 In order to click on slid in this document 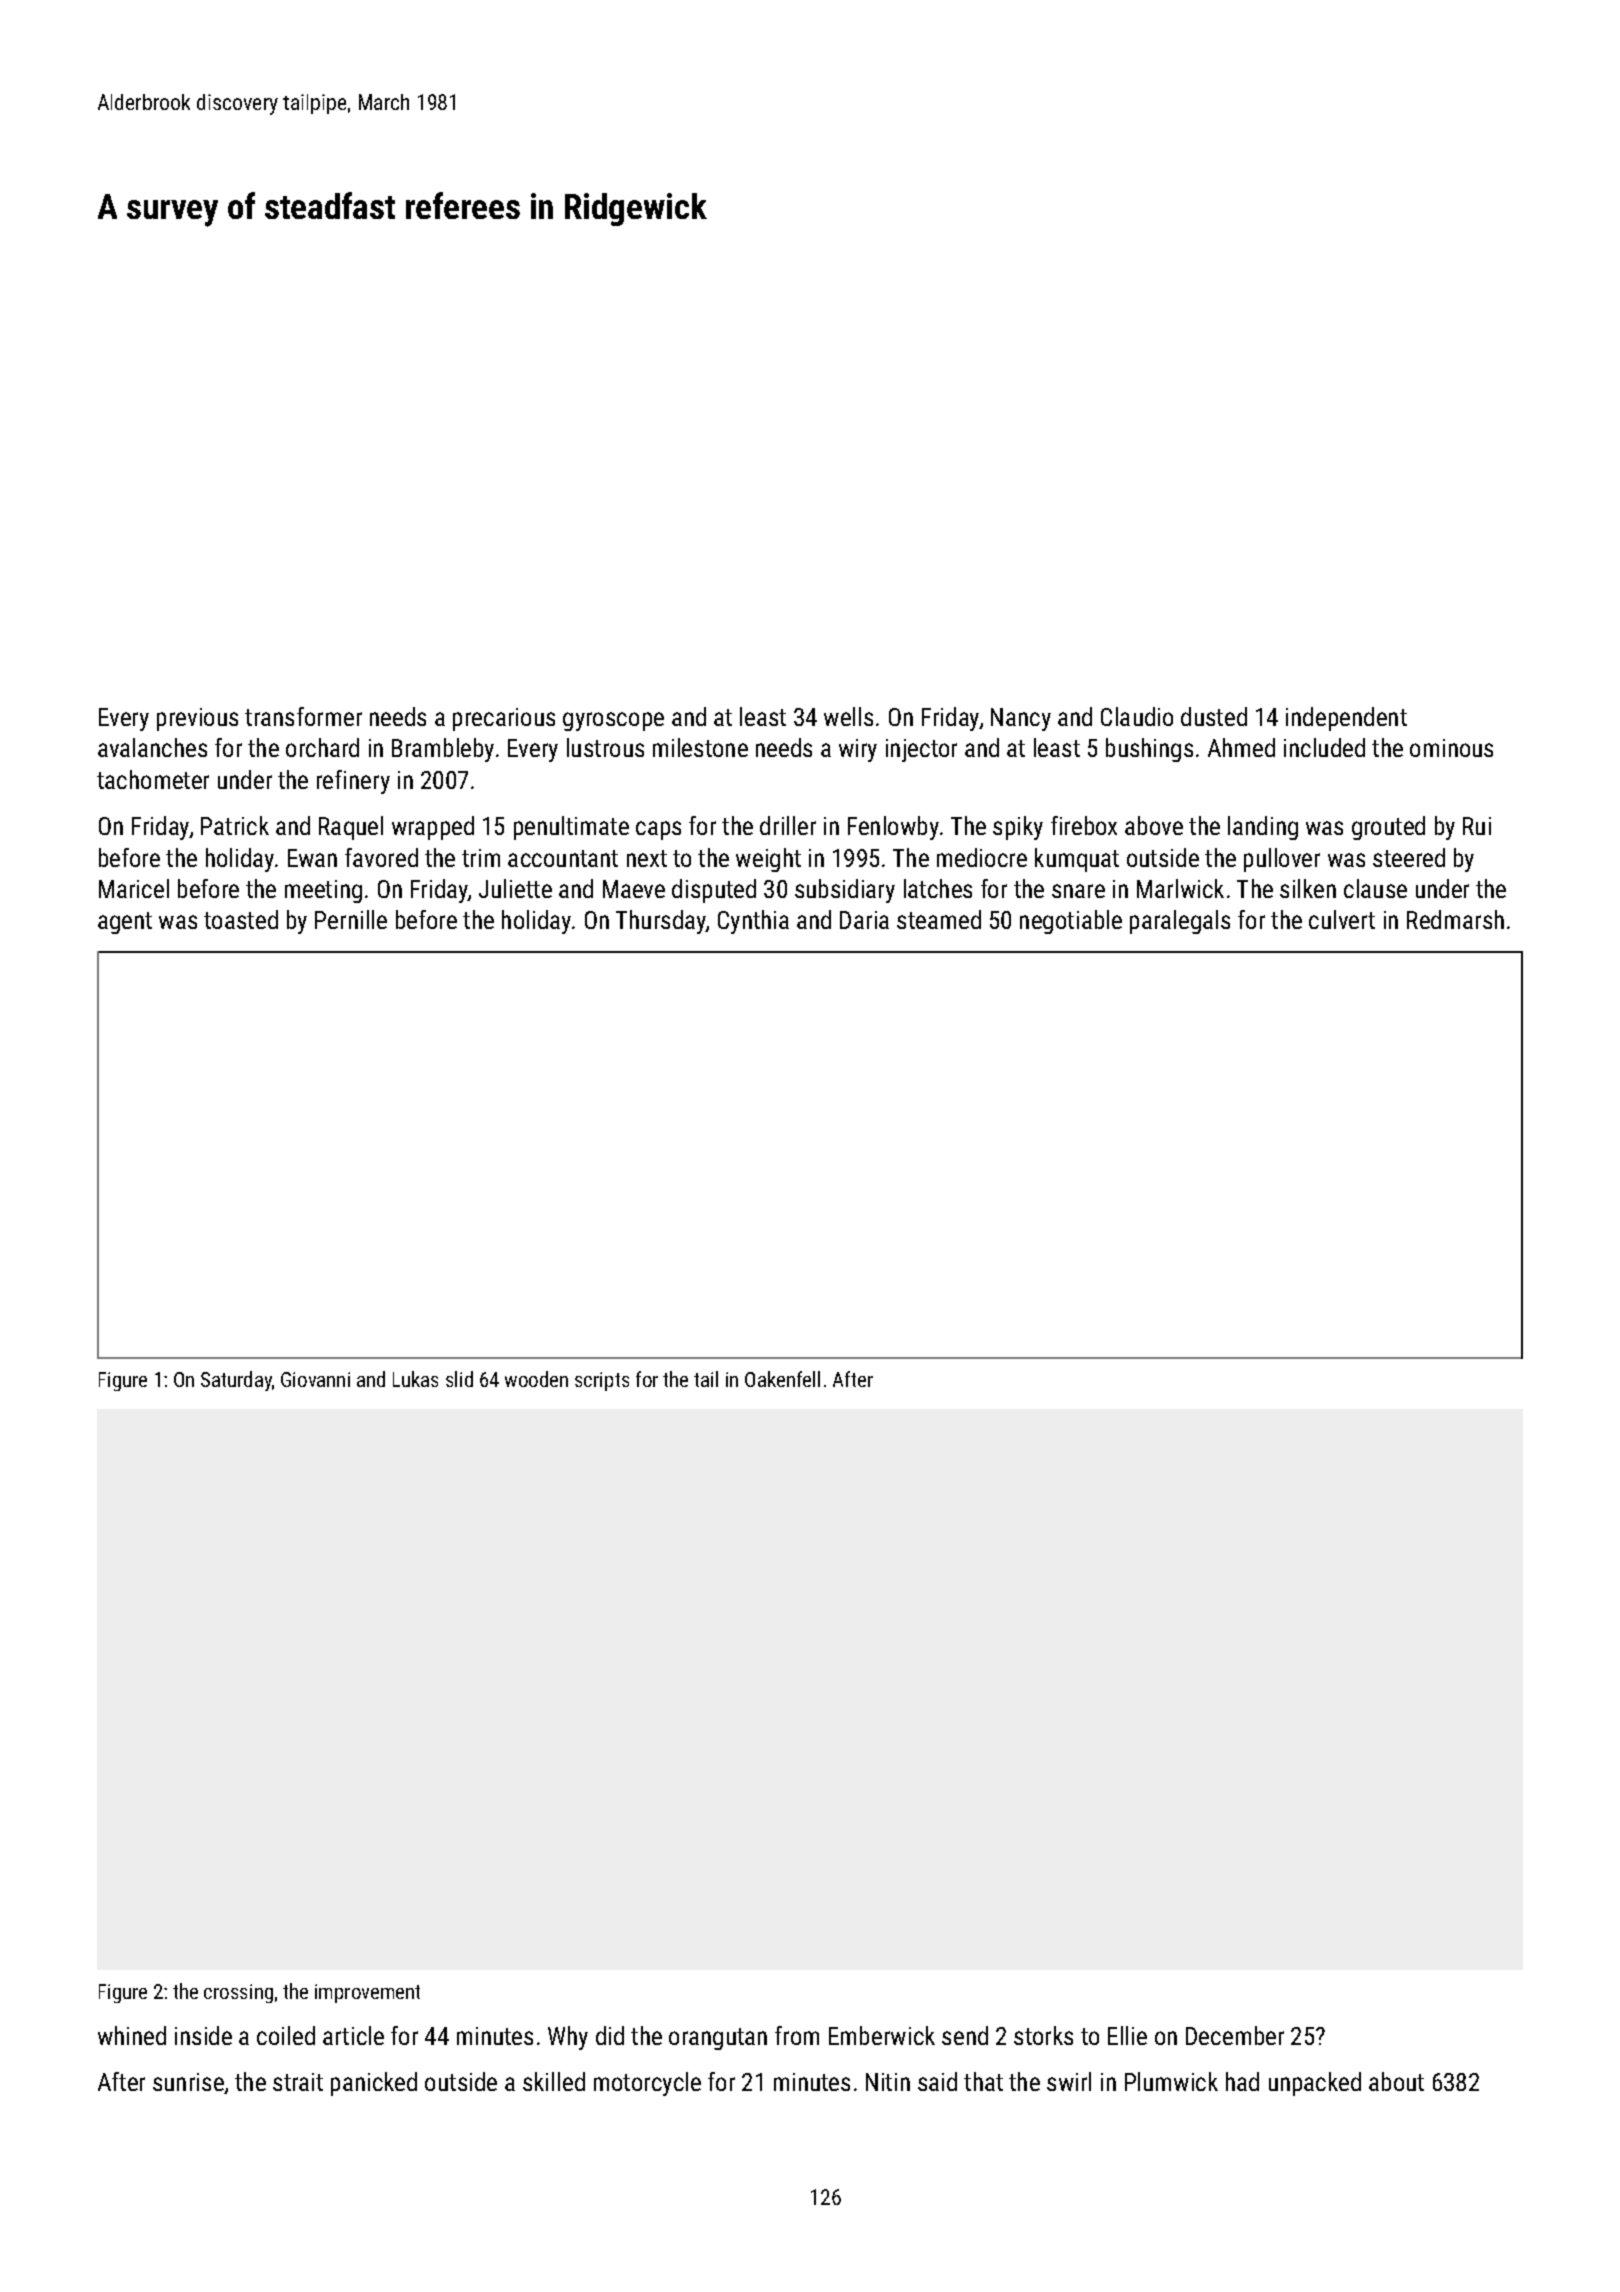, I will do `click(459, 1379)`.
